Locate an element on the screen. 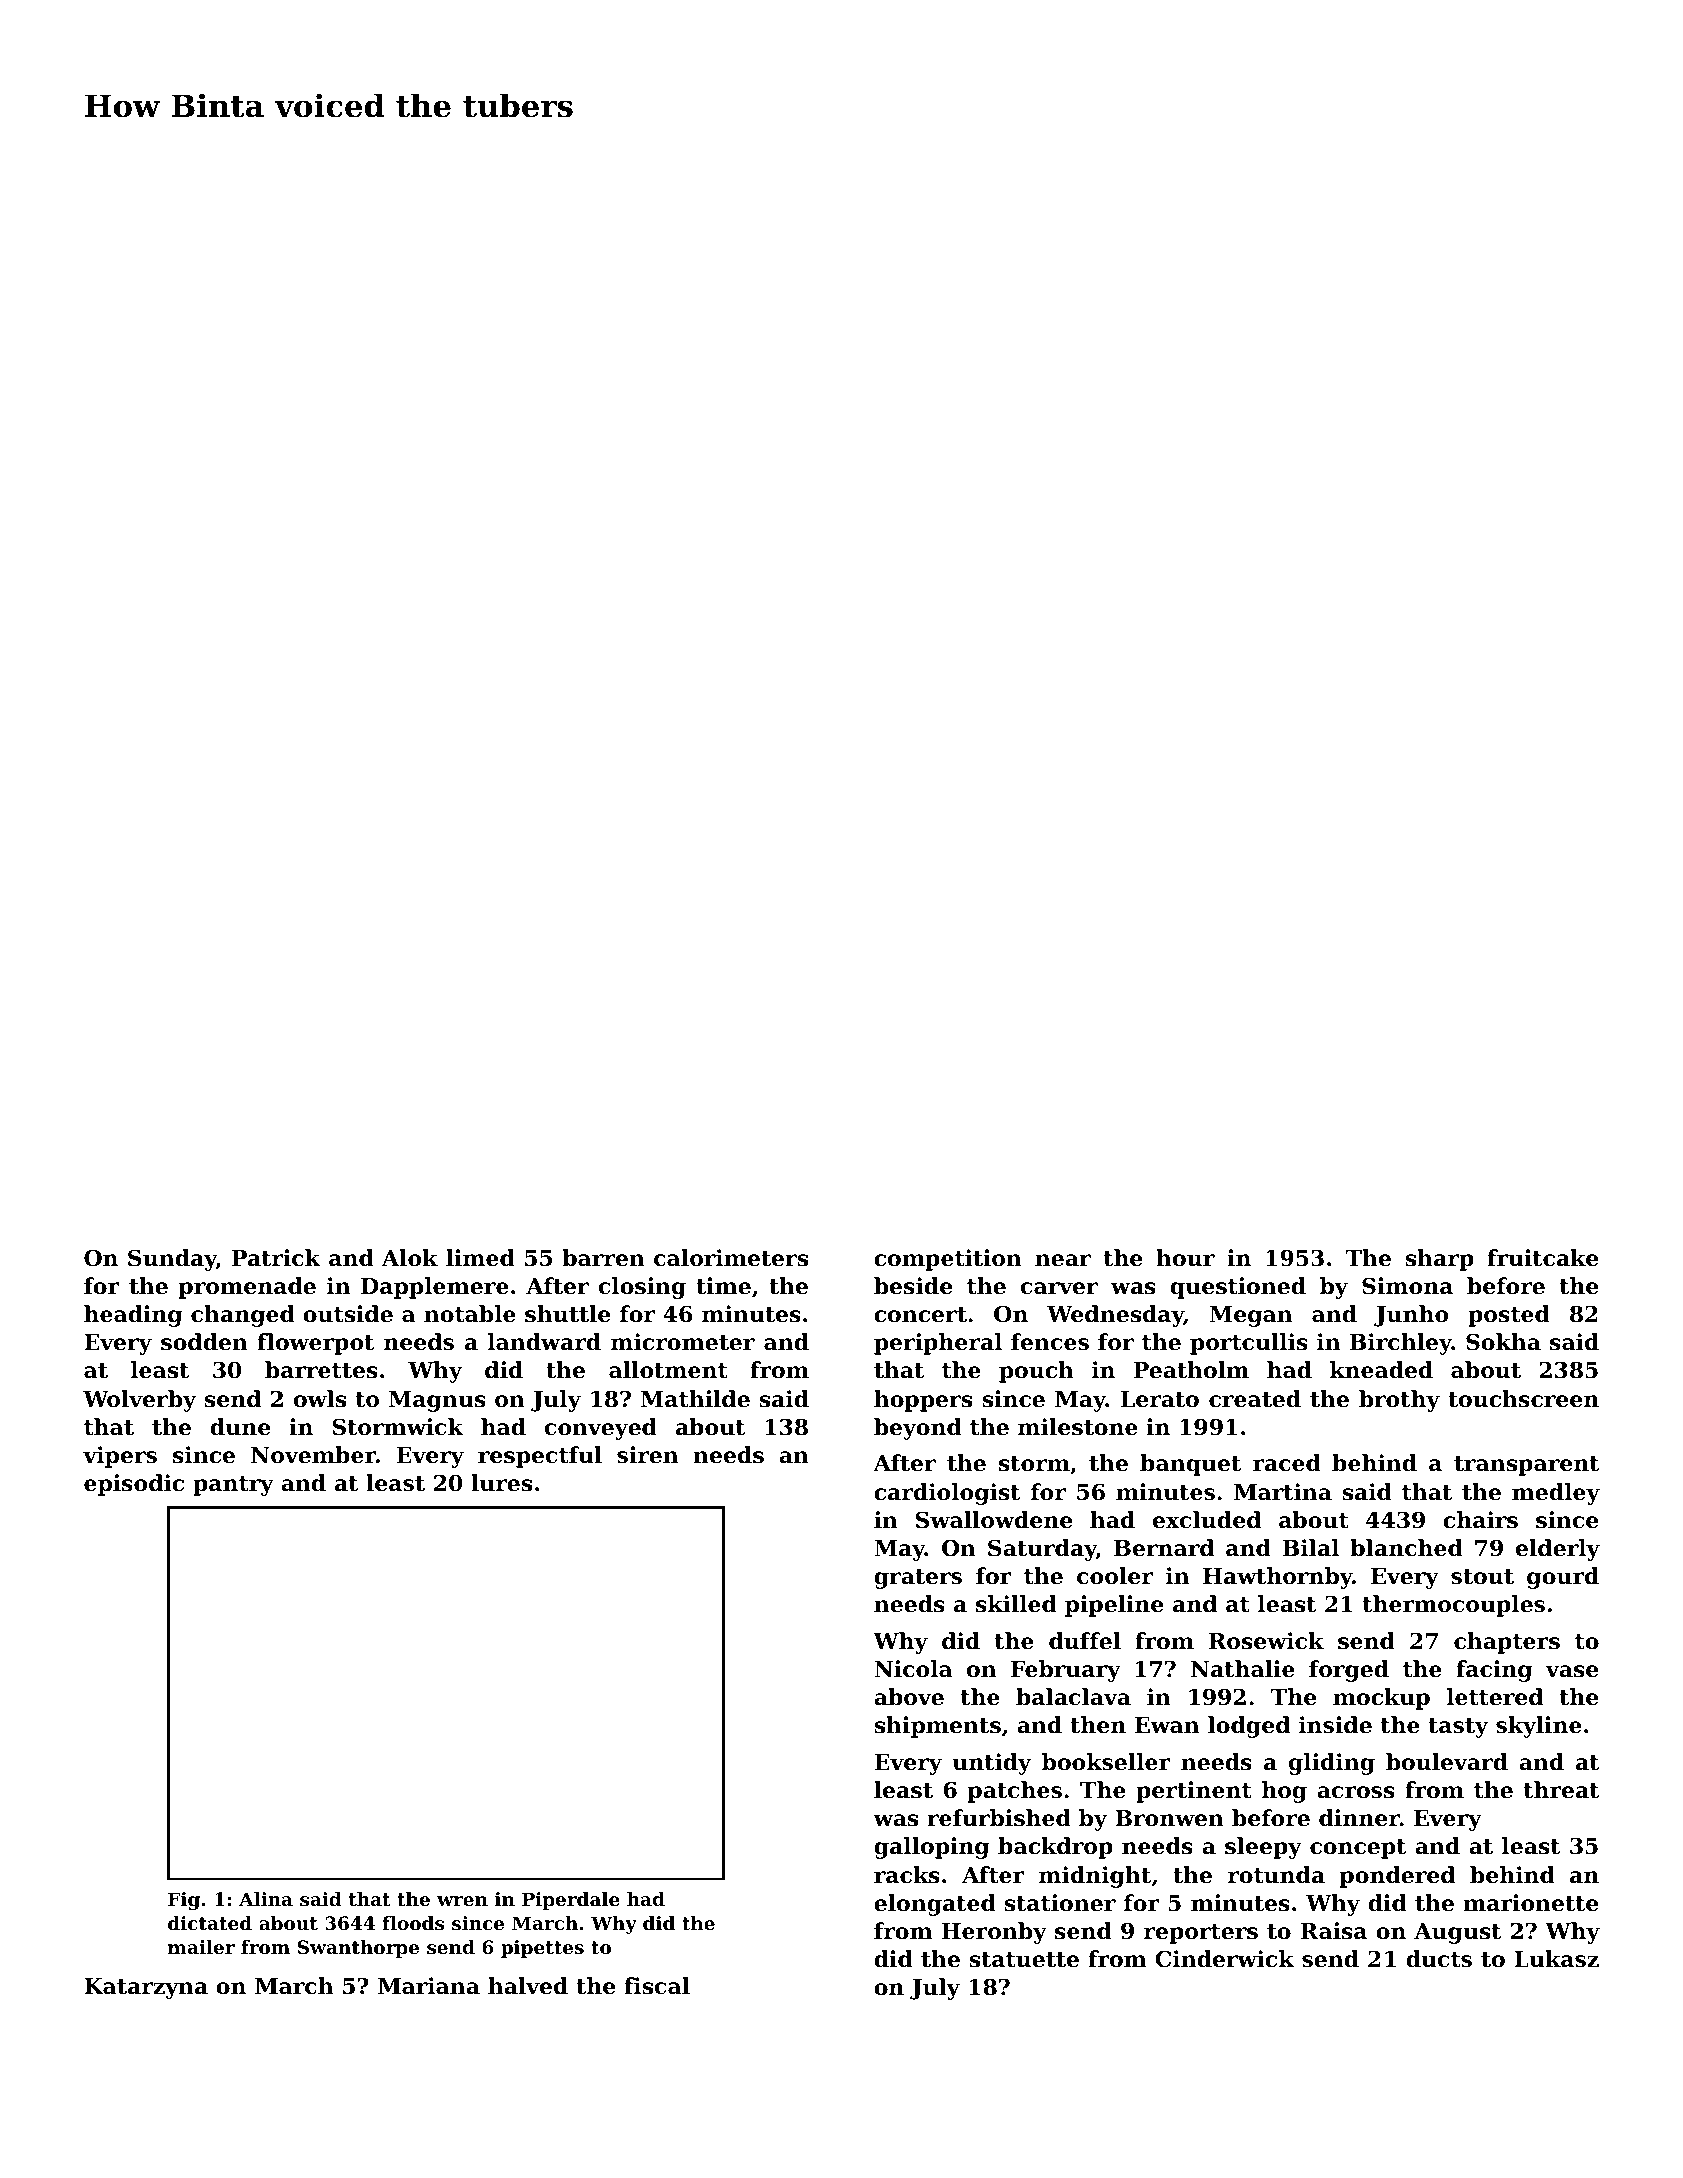 The width and height of the screenshot is (1683, 2178). above is located at coordinates (909, 1697).
